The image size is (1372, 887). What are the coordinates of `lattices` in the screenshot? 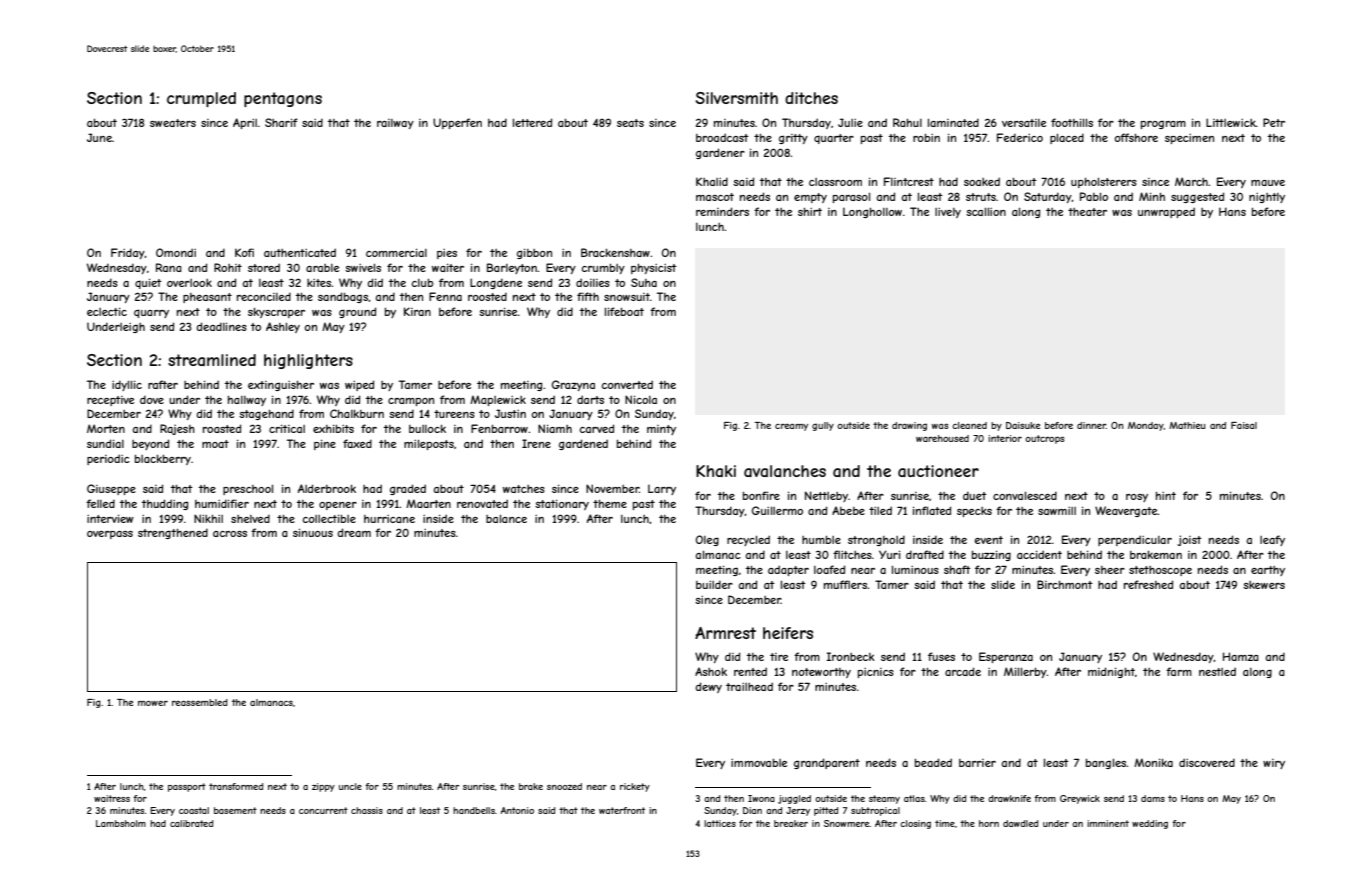 It's located at (720, 823).
